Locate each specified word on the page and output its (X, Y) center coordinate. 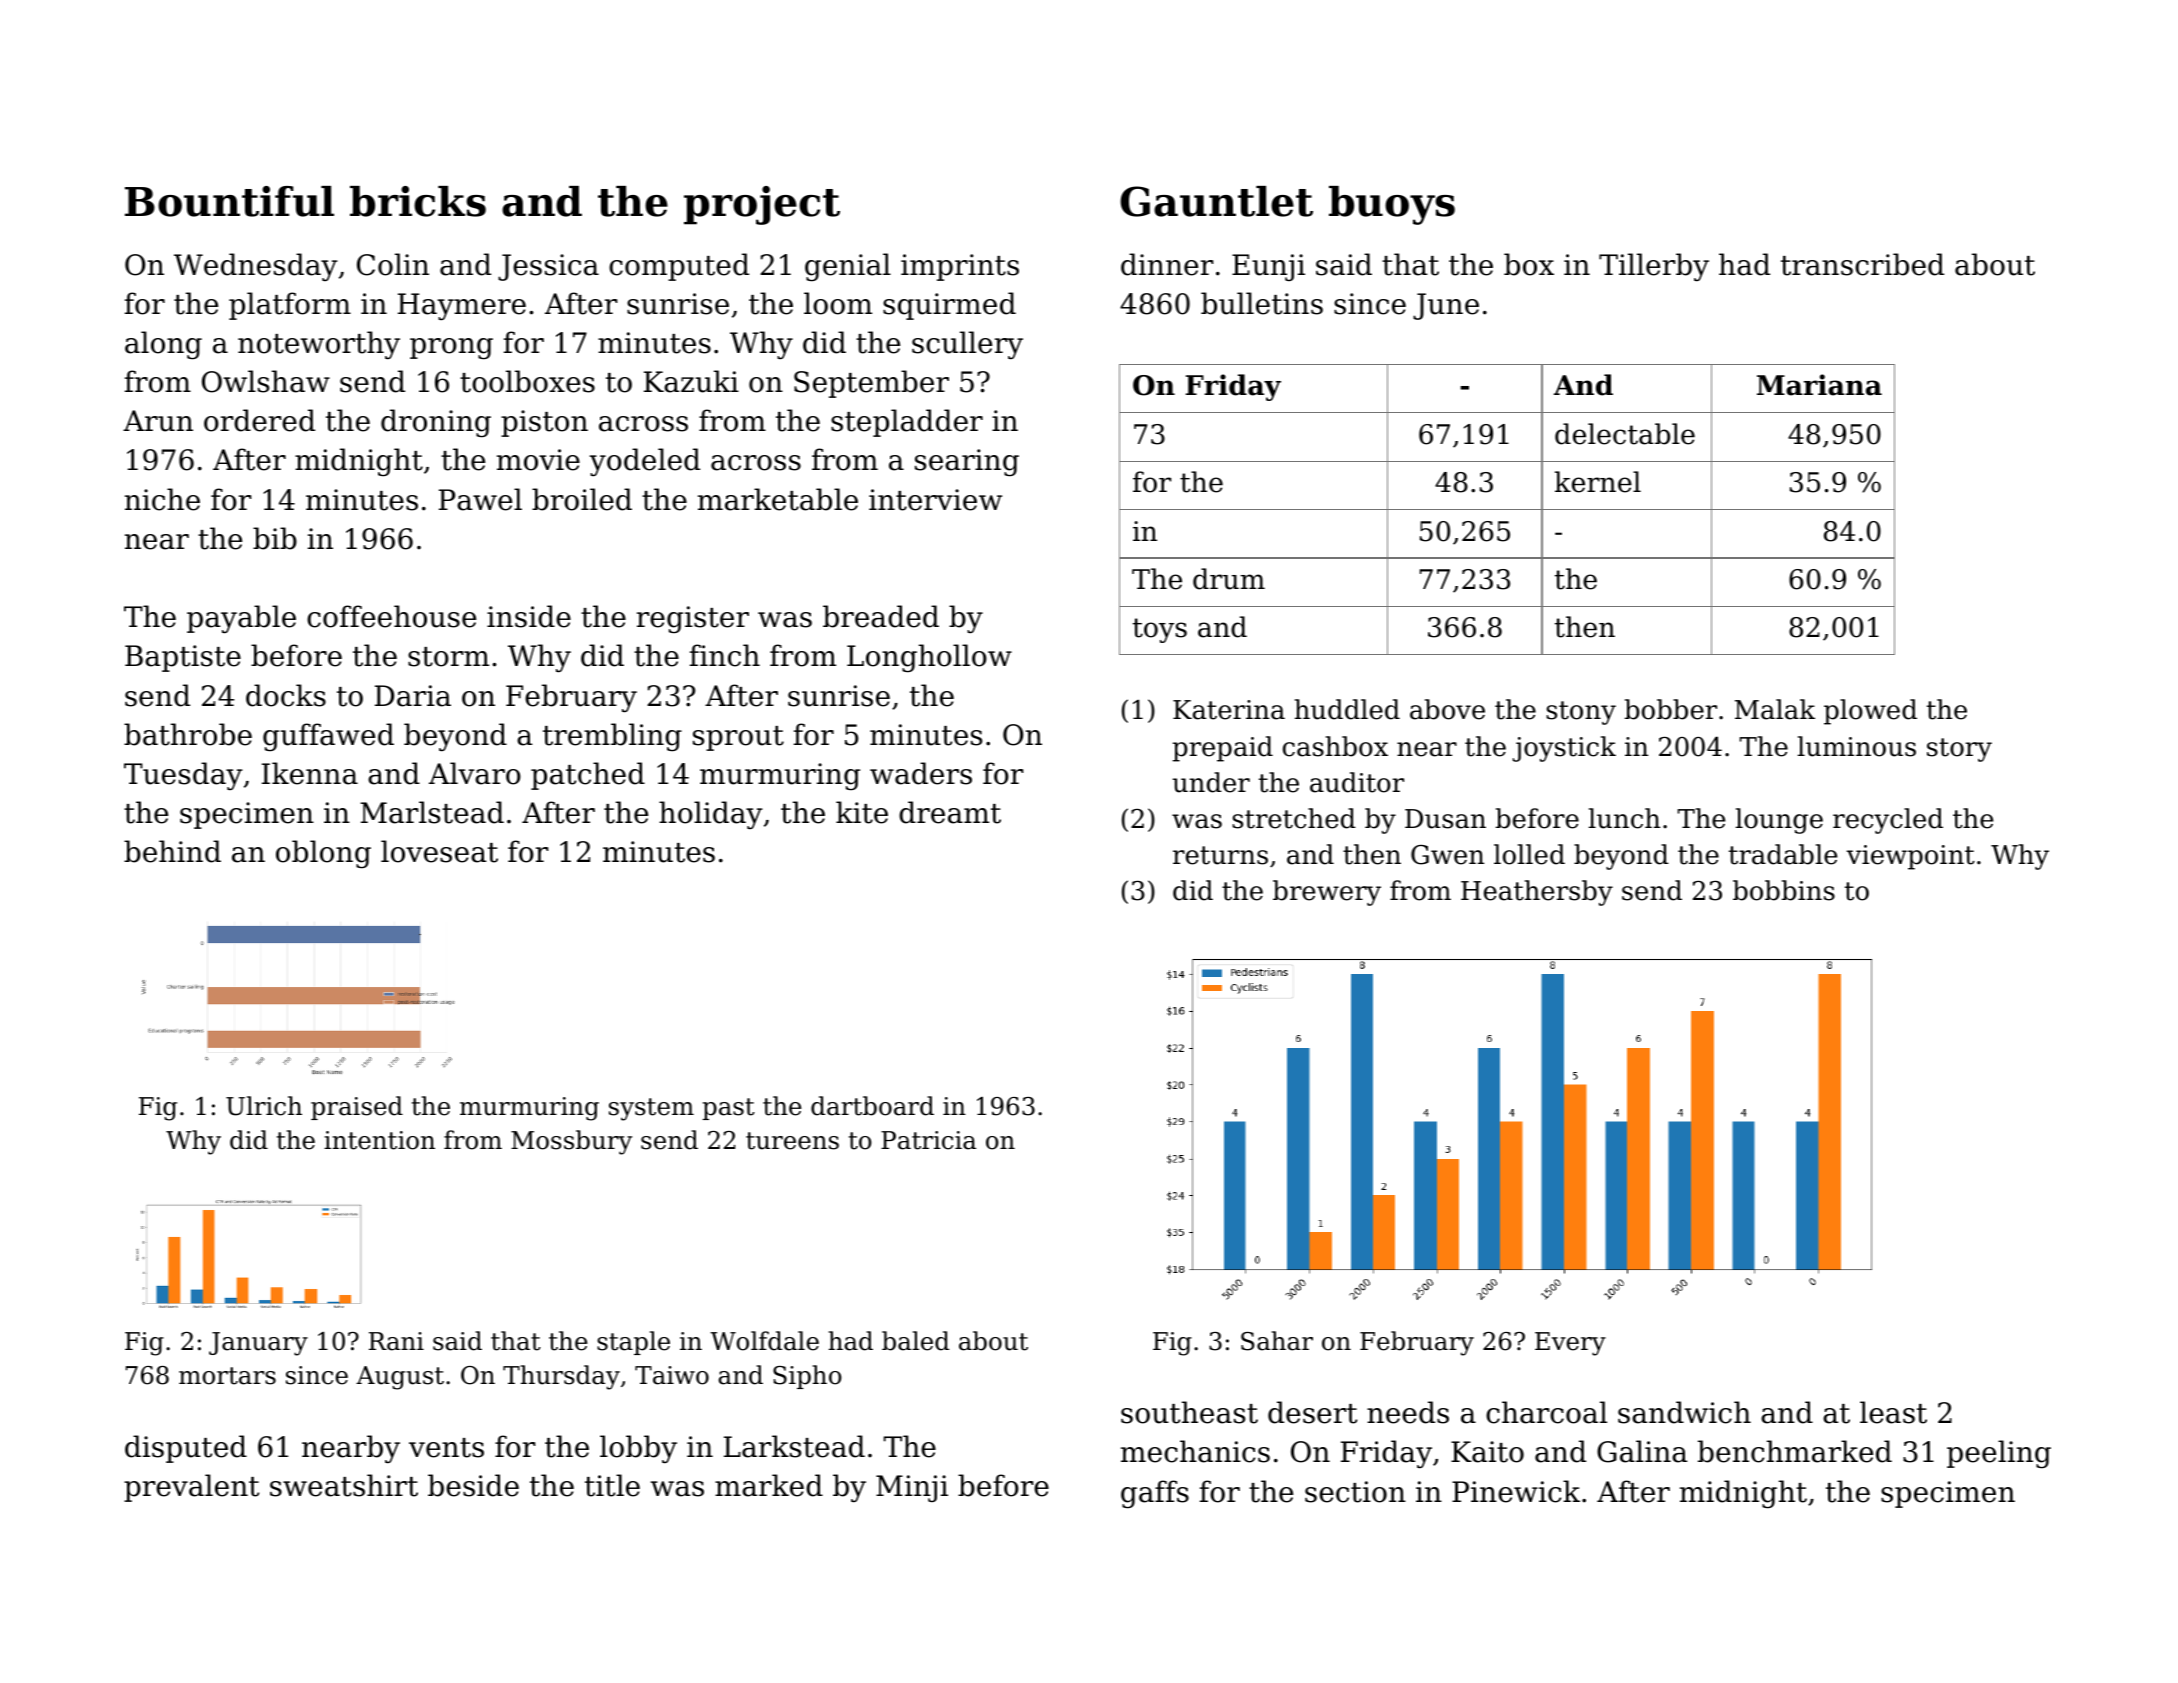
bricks (418, 201)
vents (446, 1448)
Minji (912, 1488)
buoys (1392, 205)
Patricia (928, 1140)
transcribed (1862, 264)
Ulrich (264, 1106)
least (1893, 1412)
